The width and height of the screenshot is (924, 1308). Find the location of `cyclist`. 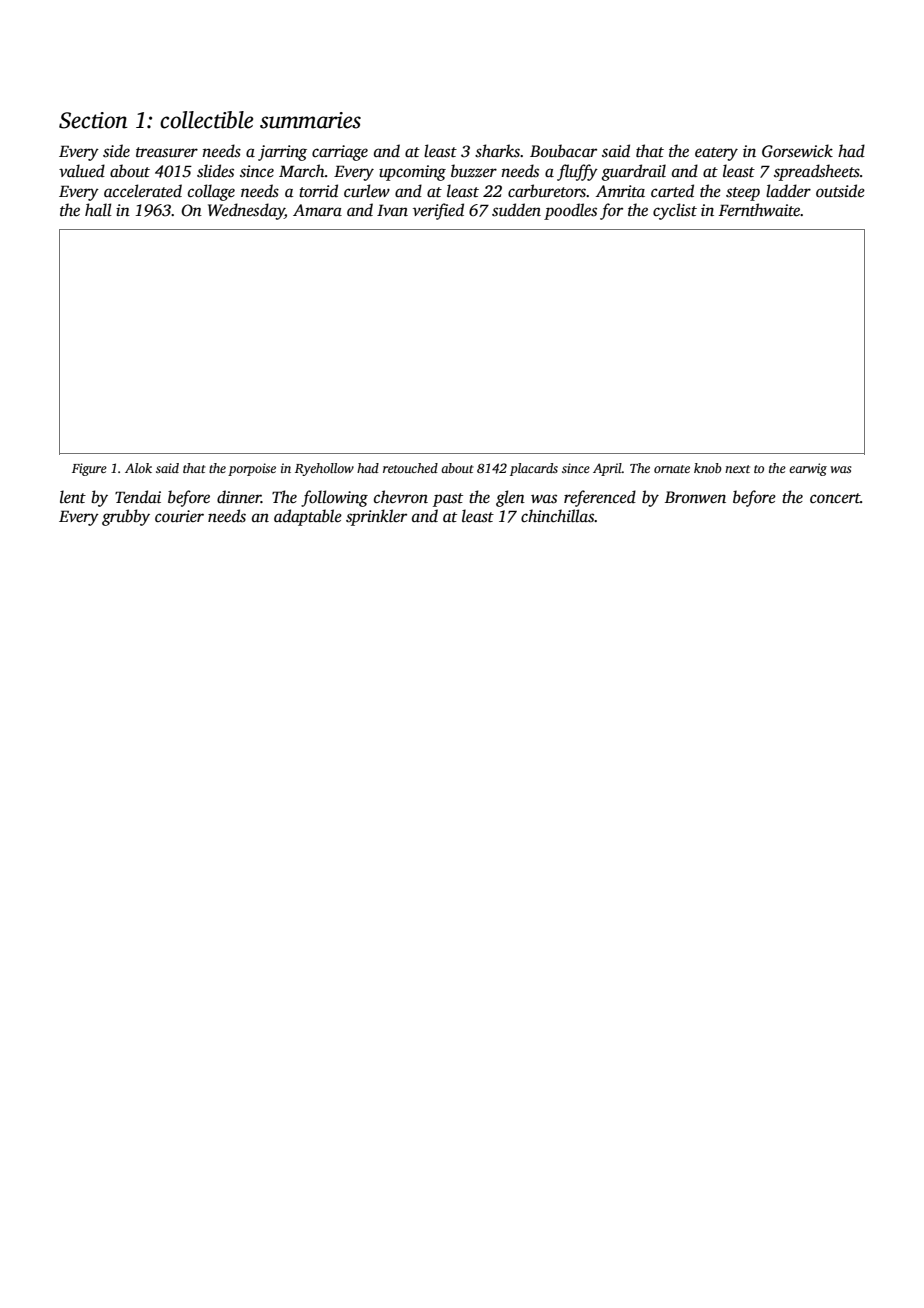

cyclist is located at coordinates (675, 211).
